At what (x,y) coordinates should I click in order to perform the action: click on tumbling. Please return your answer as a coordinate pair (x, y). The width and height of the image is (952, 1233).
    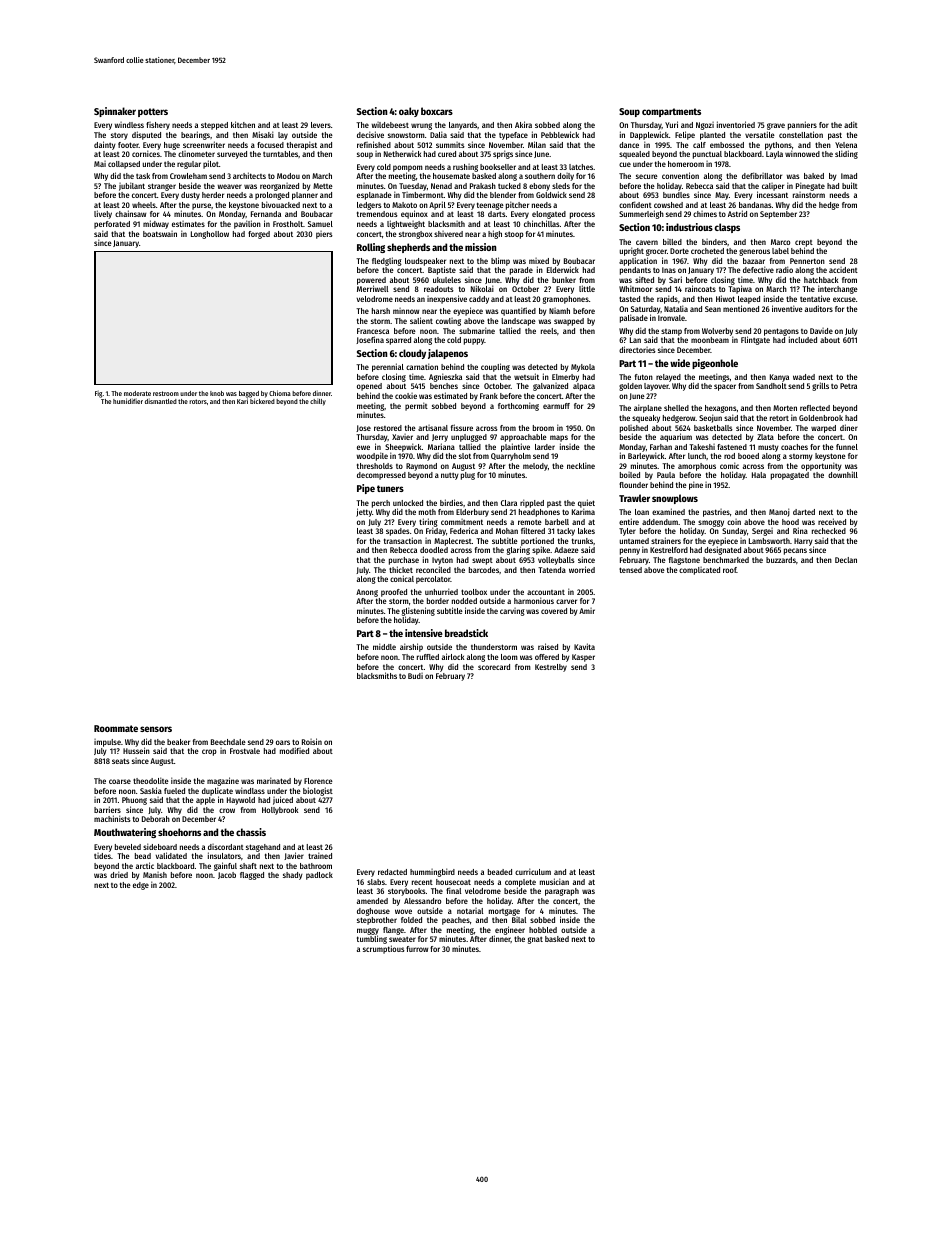
    Looking at the image, I should click on (372, 940).
